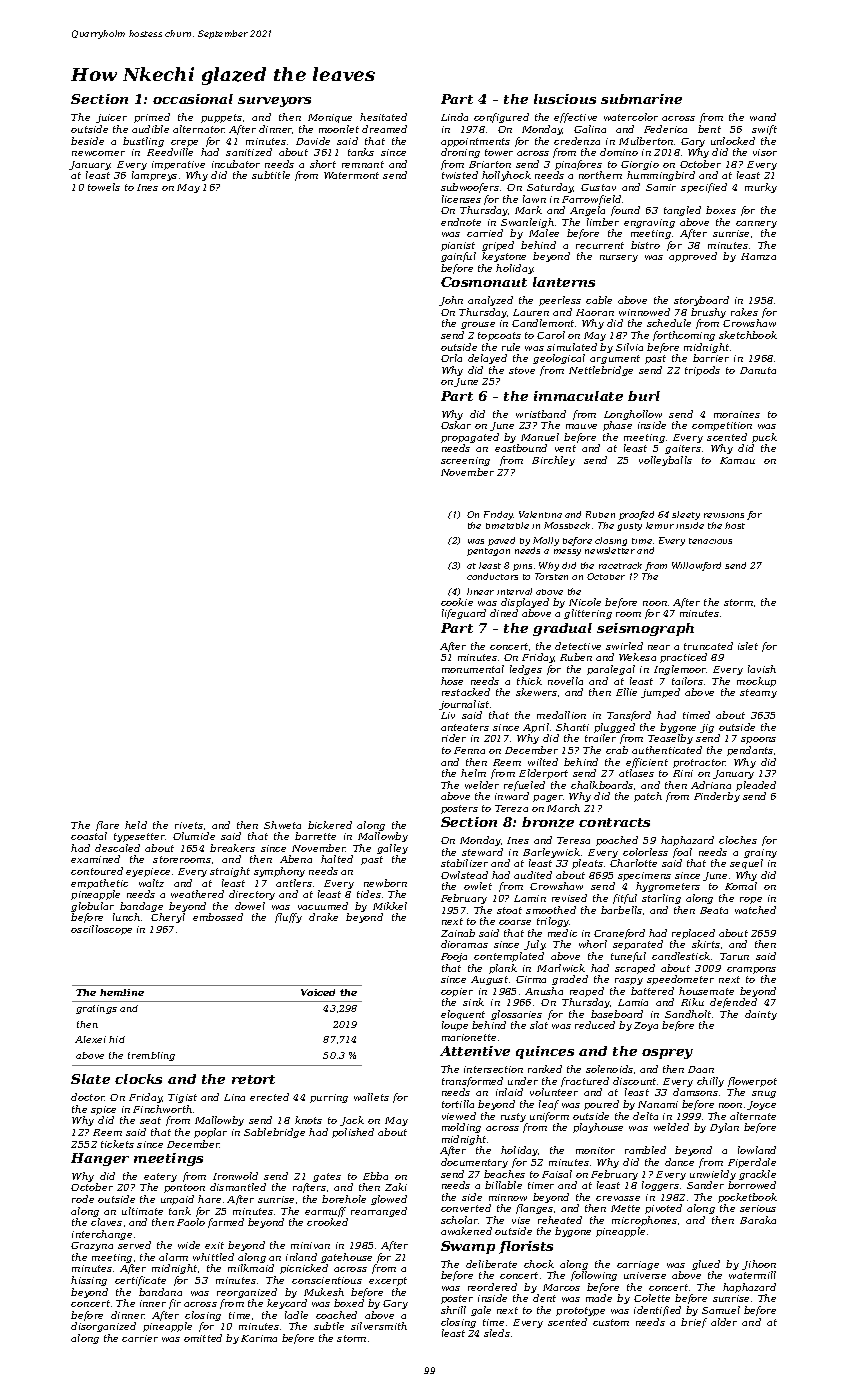 This image has width=849, height=1400. I want to click on poplar, so click(210, 1133).
